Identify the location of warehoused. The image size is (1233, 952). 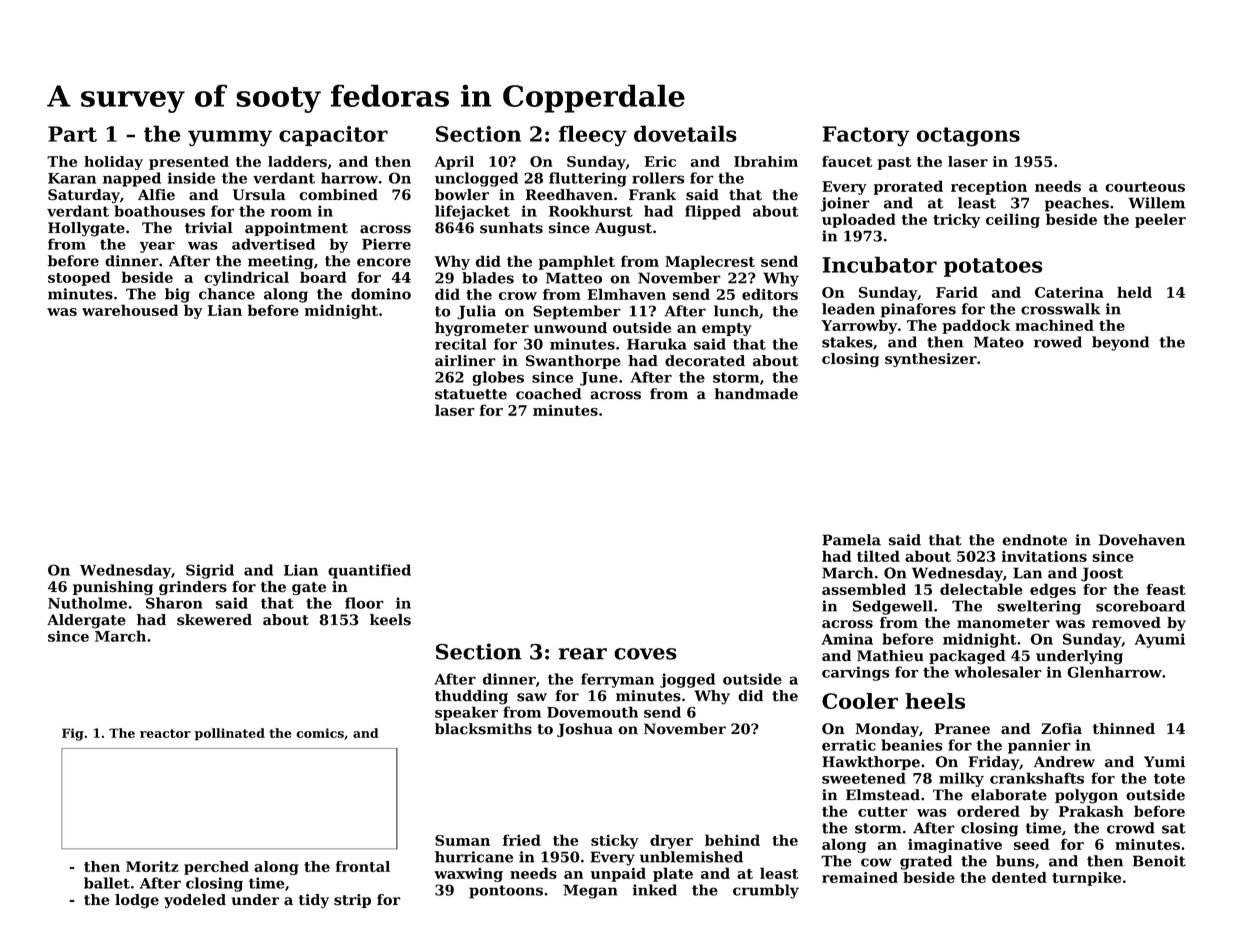
(130, 310).
